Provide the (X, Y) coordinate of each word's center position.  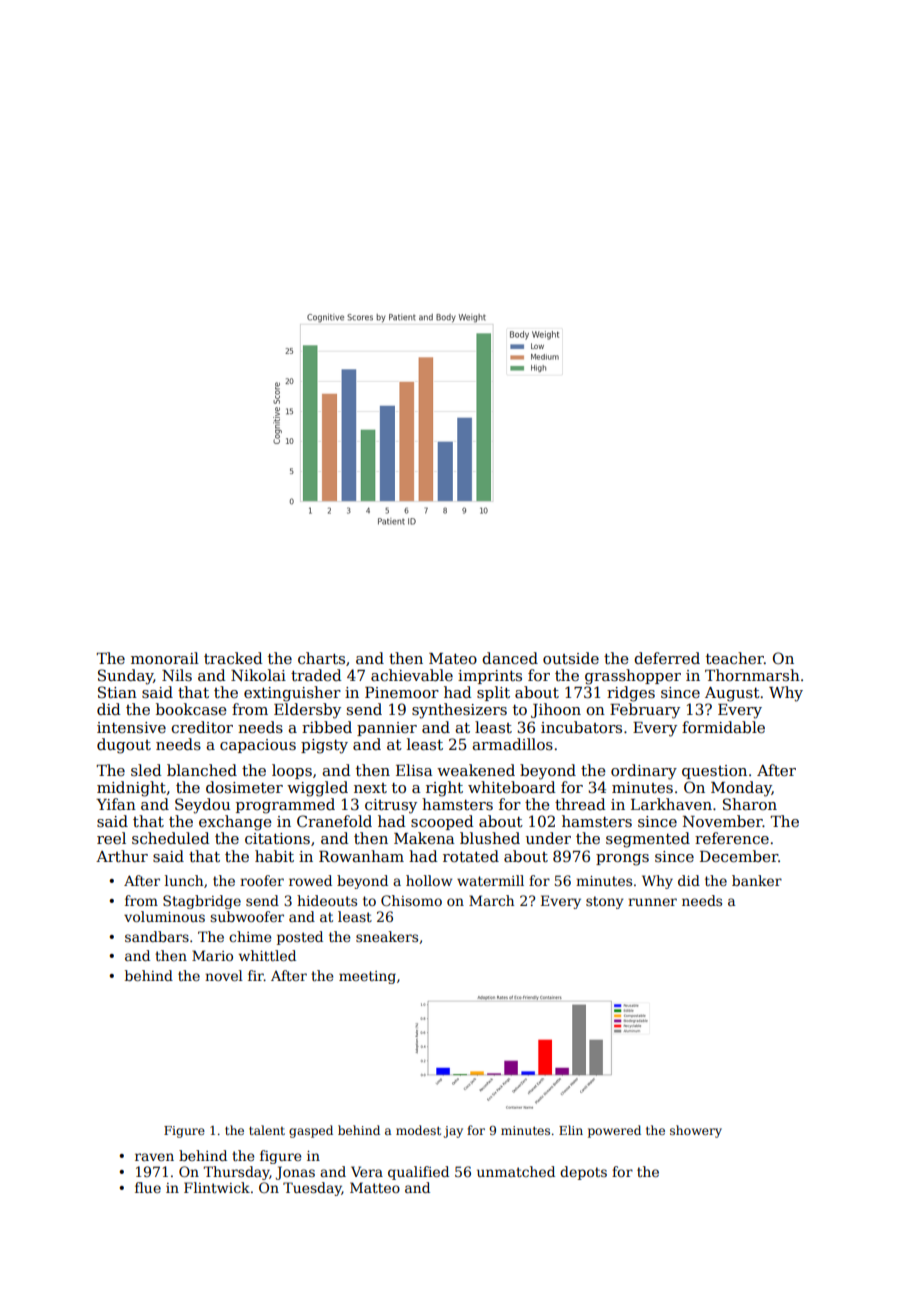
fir (256, 975)
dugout (124, 746)
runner (652, 902)
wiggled (317, 789)
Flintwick (217, 1187)
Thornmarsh (752, 675)
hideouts (327, 900)
